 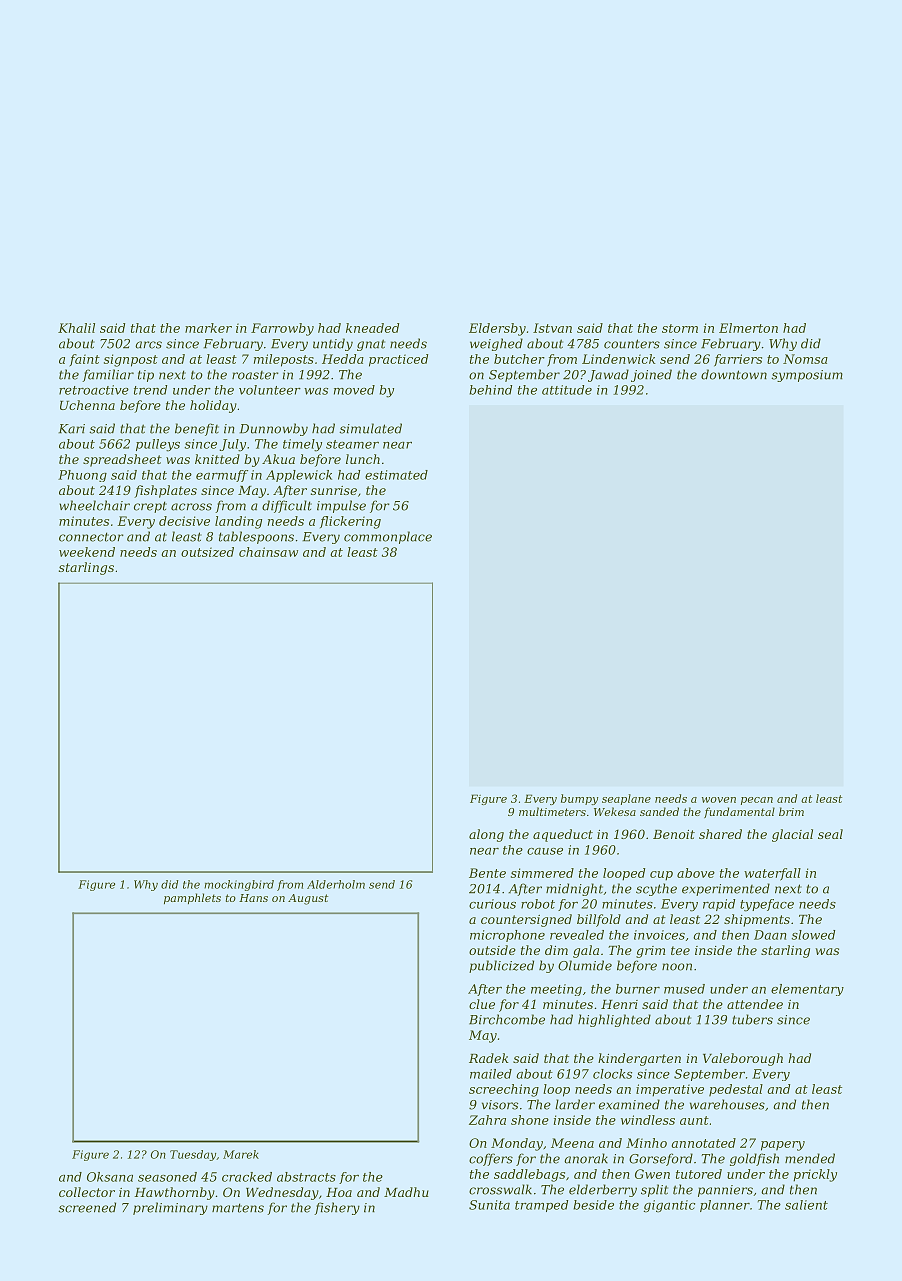 I want to click on moved, so click(x=354, y=390).
